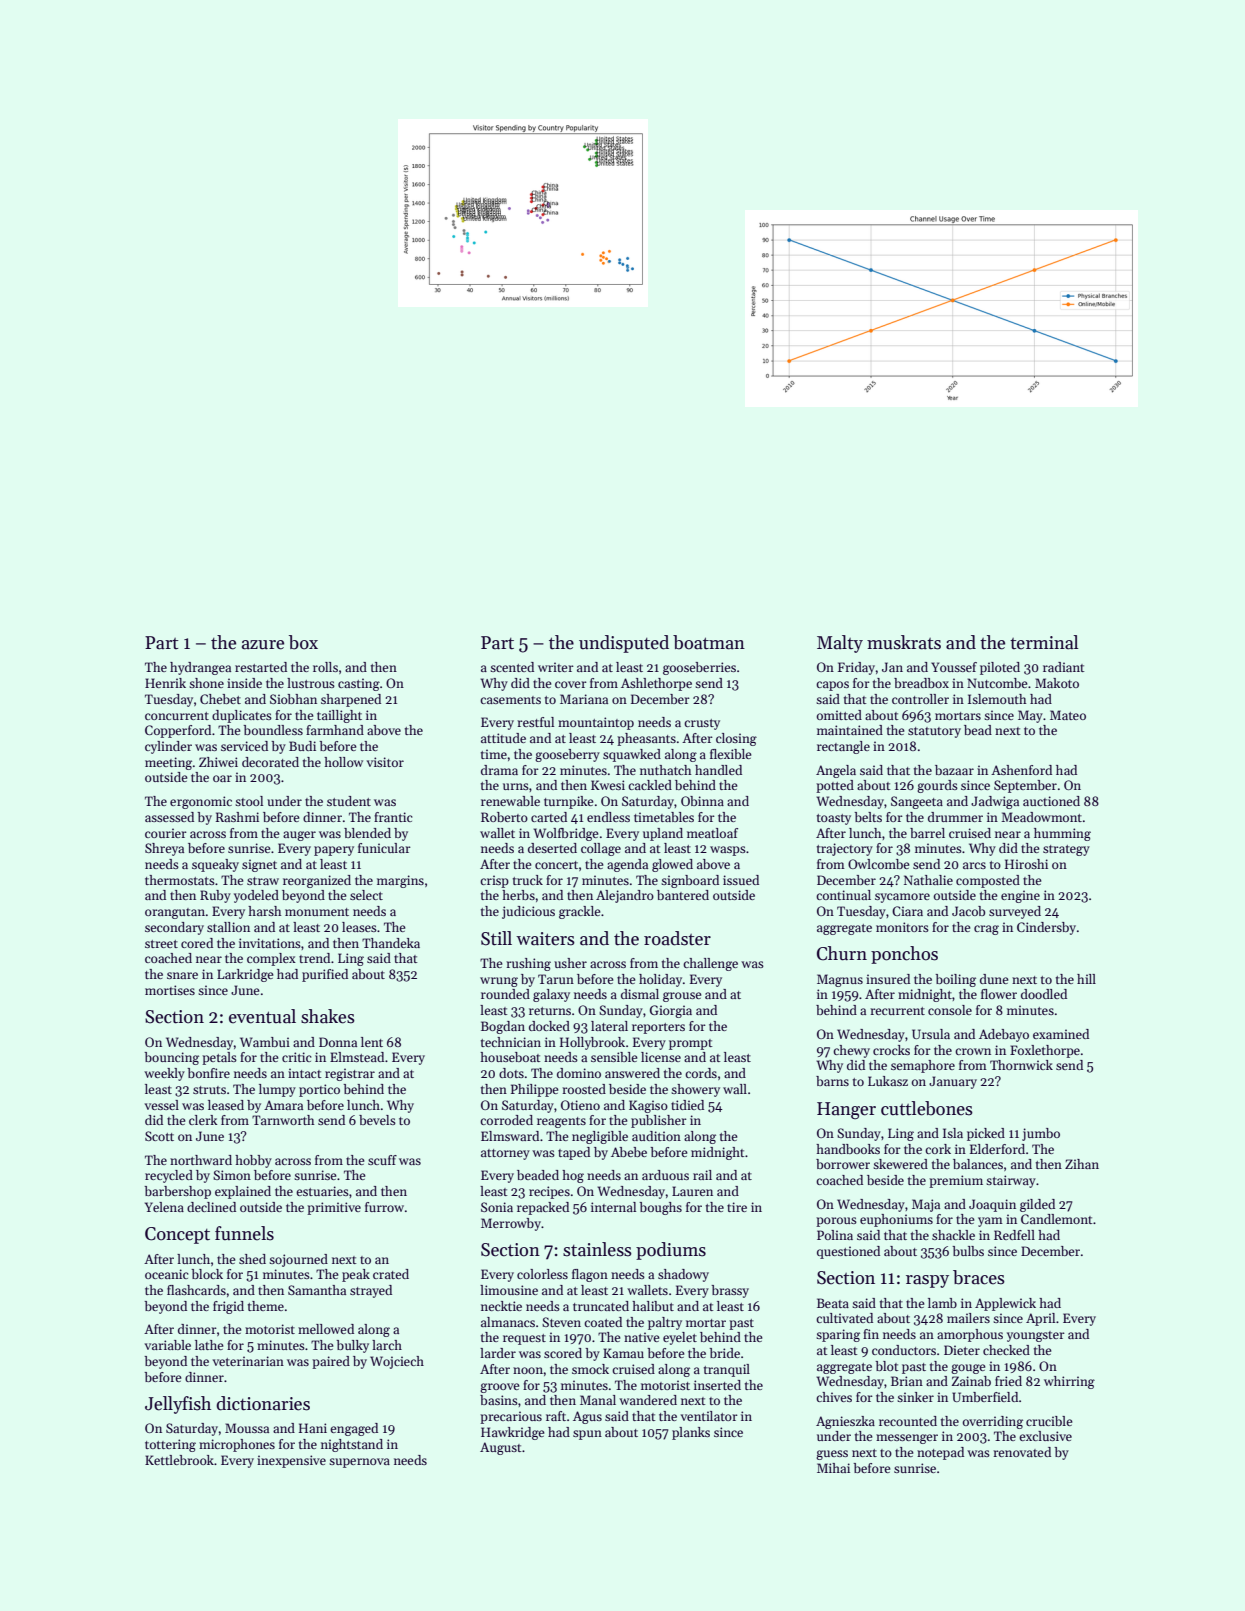  What do you see at coordinates (162, 1105) in the image?
I see `vessel` at bounding box center [162, 1105].
